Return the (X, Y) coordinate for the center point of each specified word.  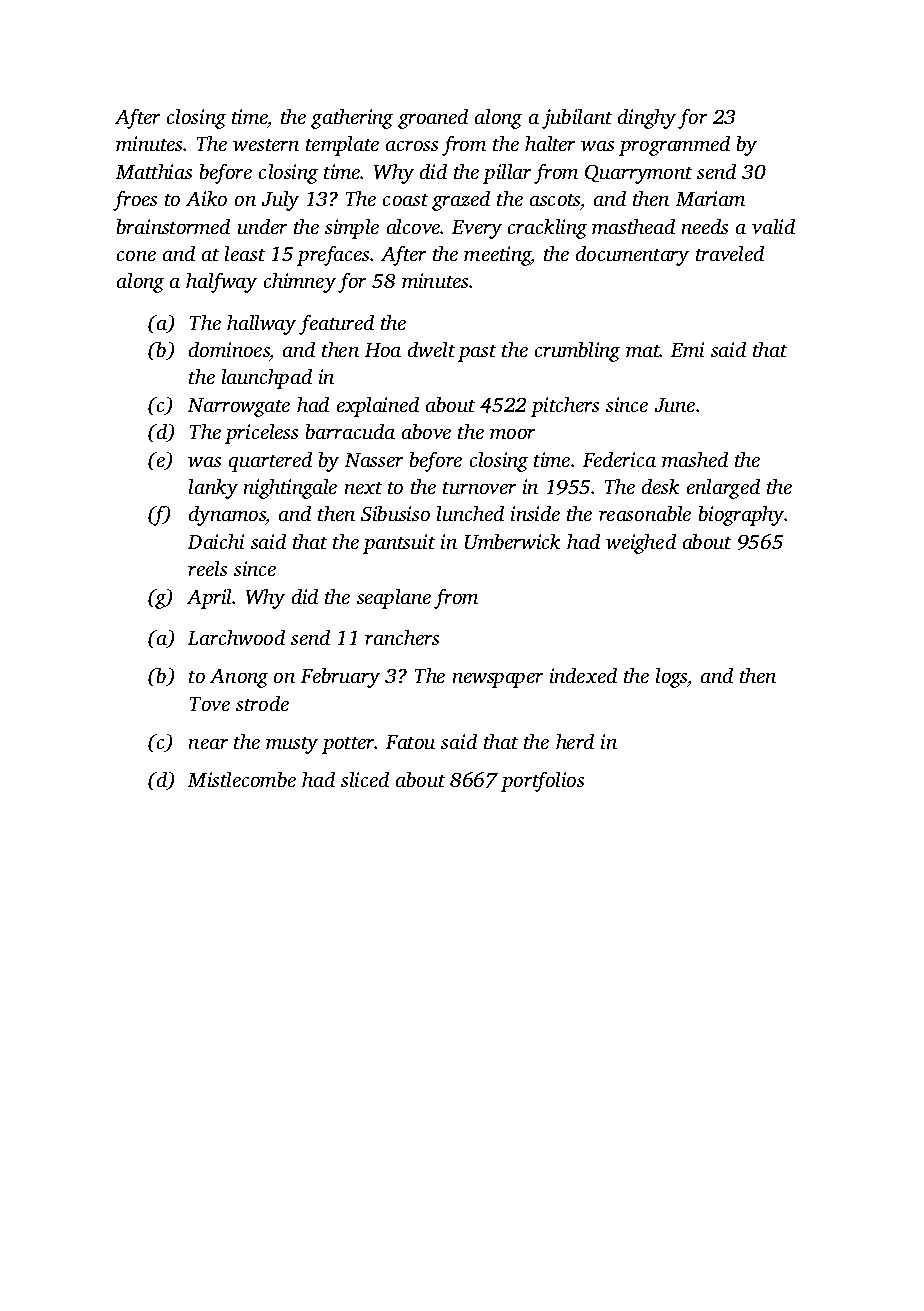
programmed (674, 146)
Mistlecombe (242, 779)
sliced (365, 779)
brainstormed (173, 226)
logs (672, 678)
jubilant (577, 119)
